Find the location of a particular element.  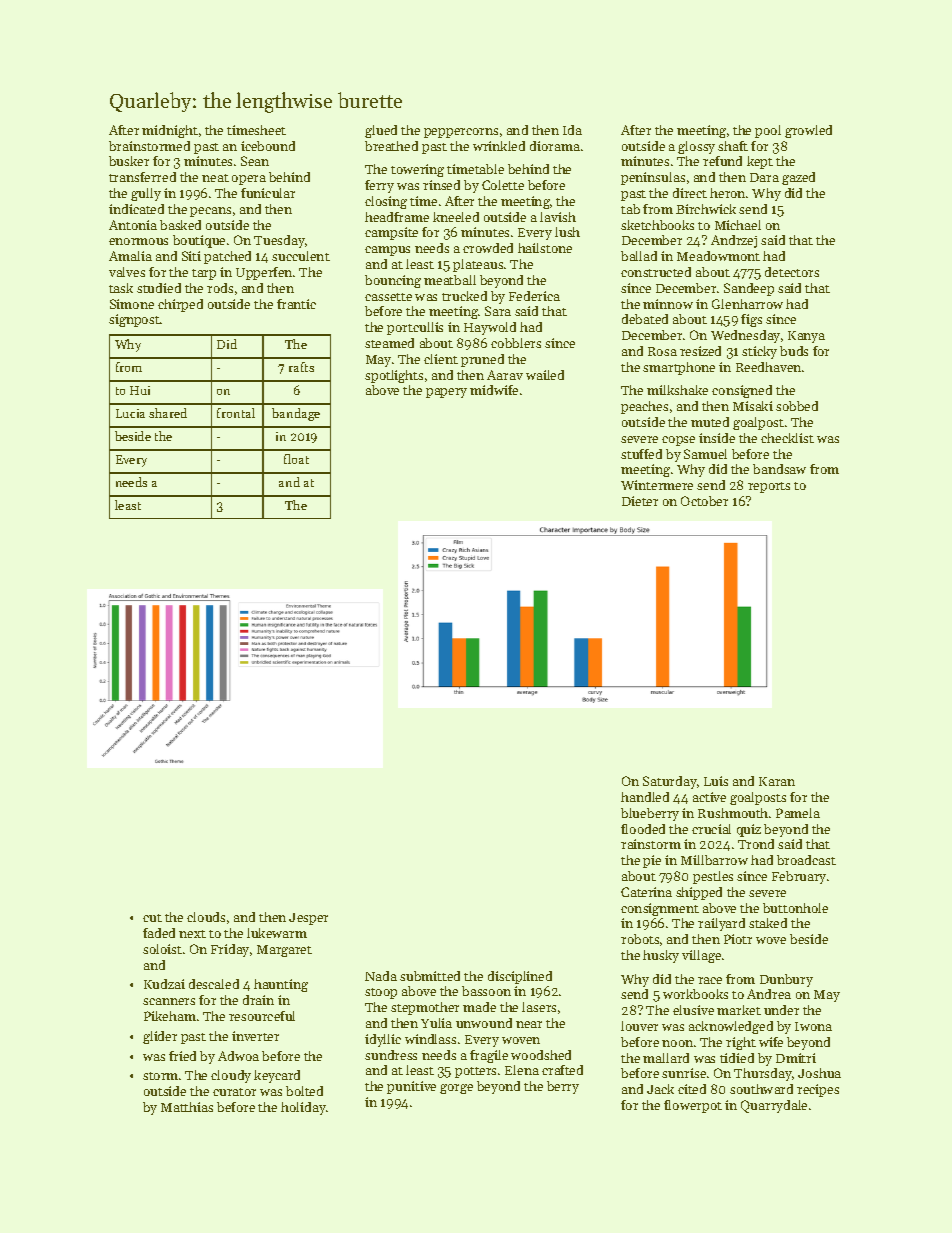

Matthias is located at coordinates (187, 1107).
